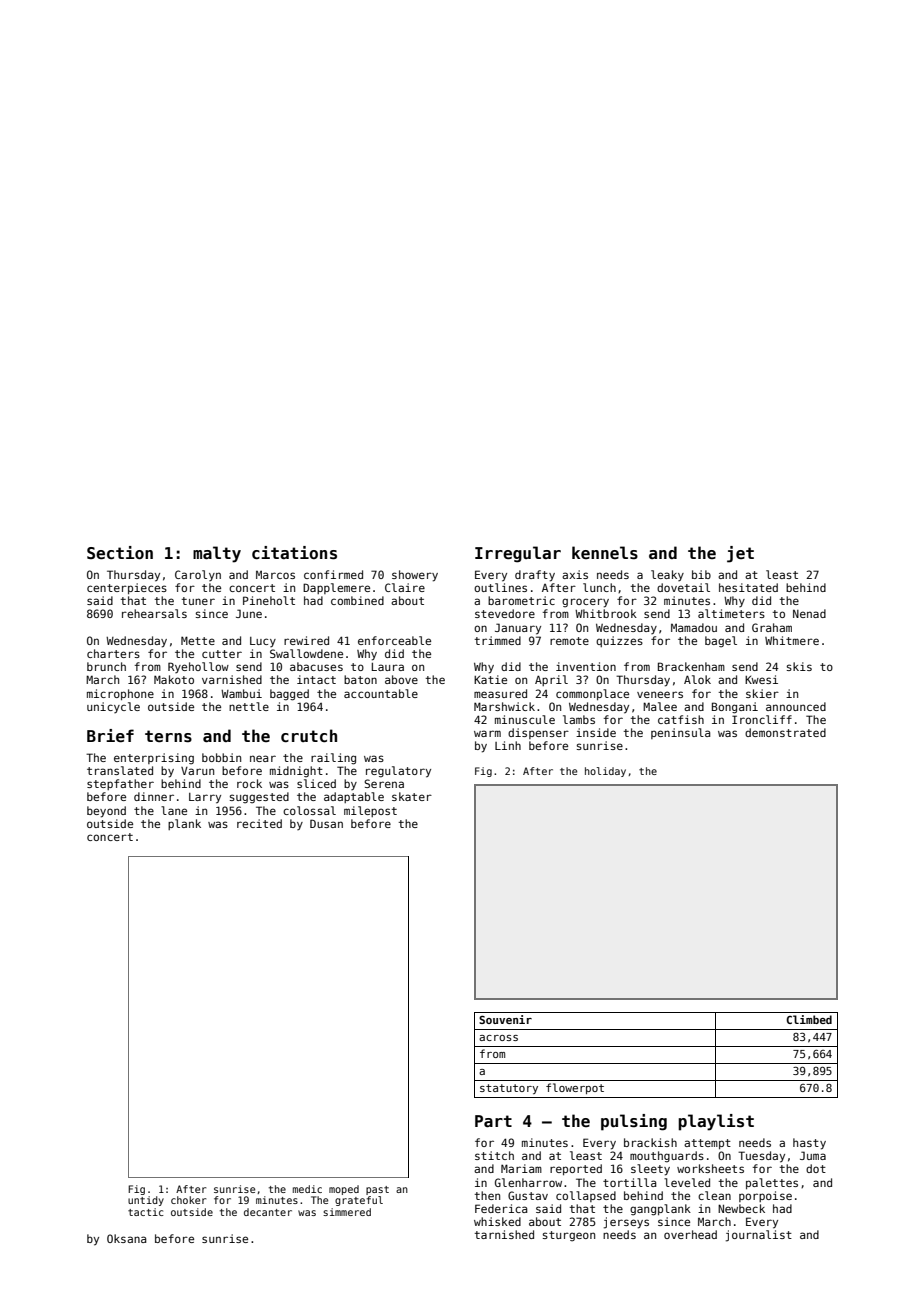 Image resolution: width=924 pixels, height=1308 pixels. What do you see at coordinates (120, 553) in the document?
I see `Section` at bounding box center [120, 553].
